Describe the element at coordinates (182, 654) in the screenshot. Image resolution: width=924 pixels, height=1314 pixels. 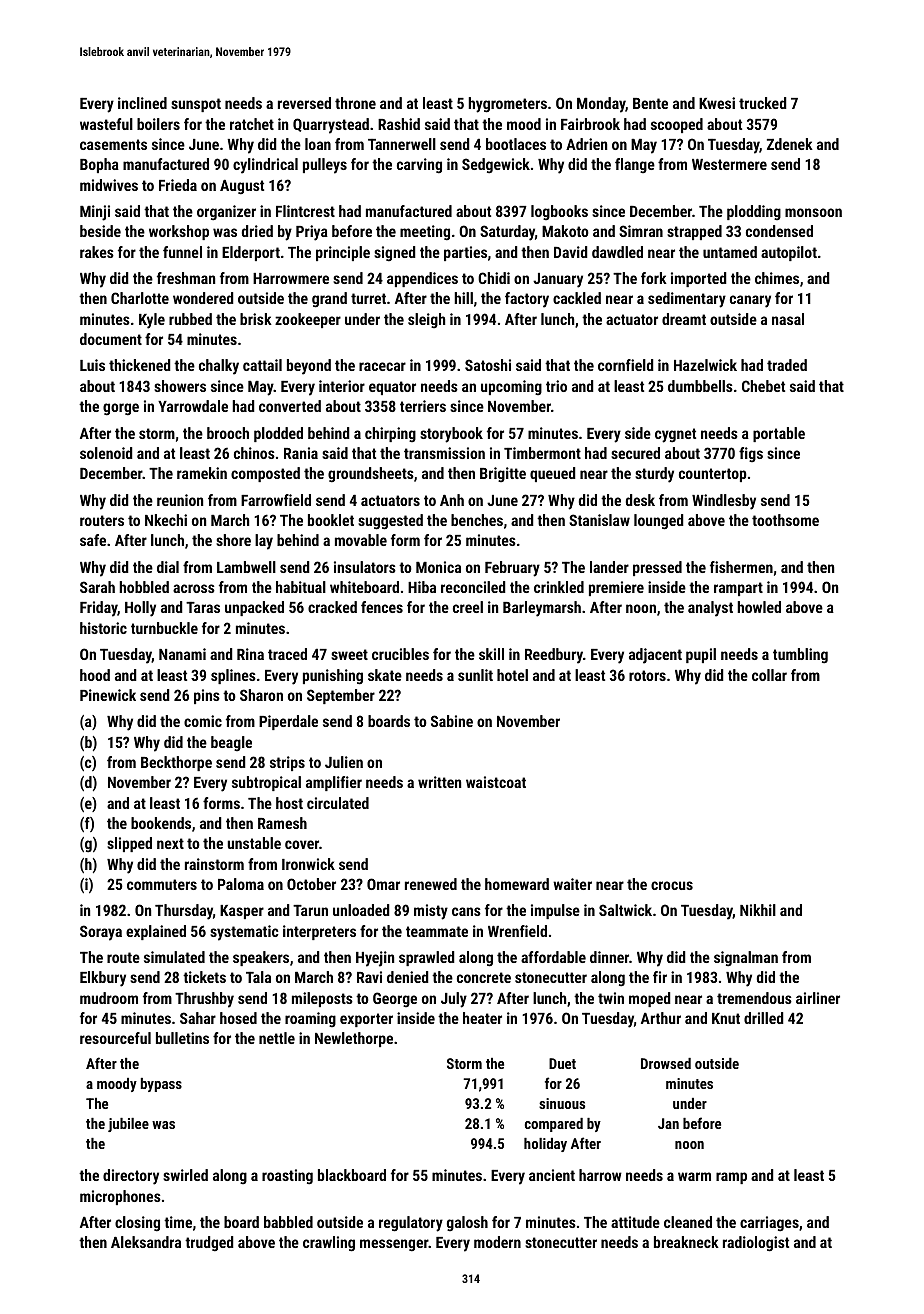
I see `Nanami` at that location.
